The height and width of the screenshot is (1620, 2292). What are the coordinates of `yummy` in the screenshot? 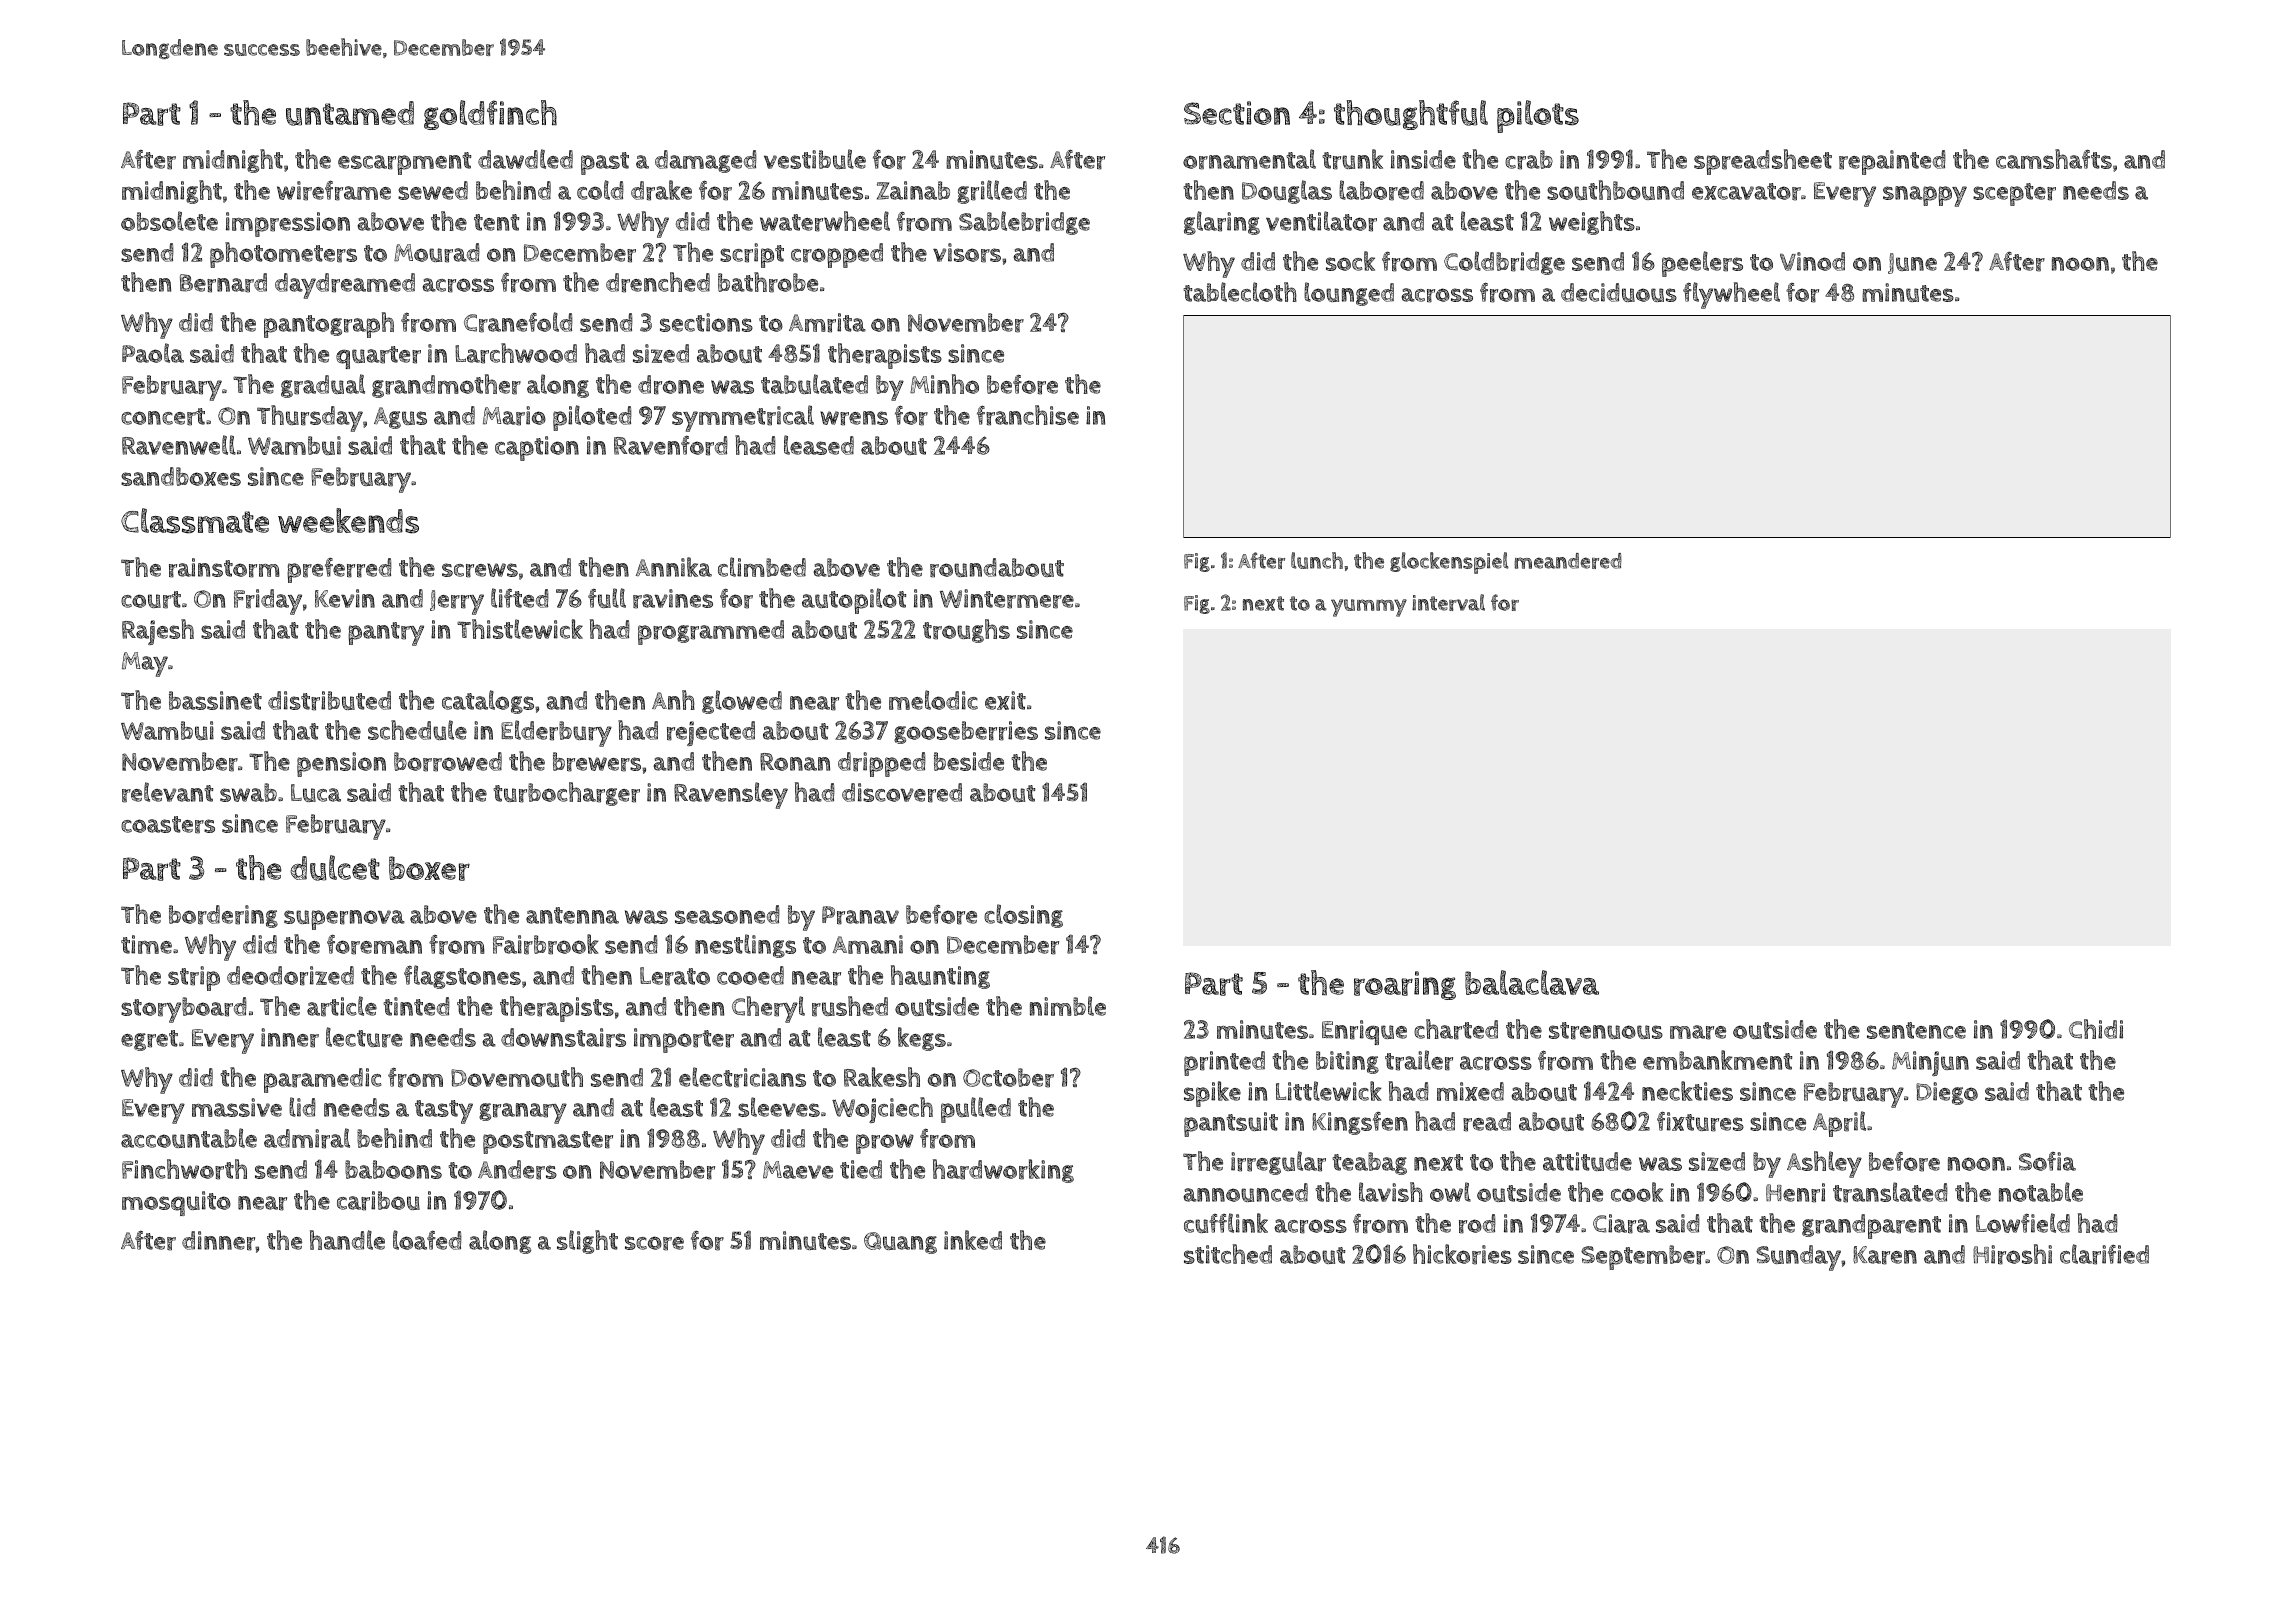 It's located at (1369, 608).
